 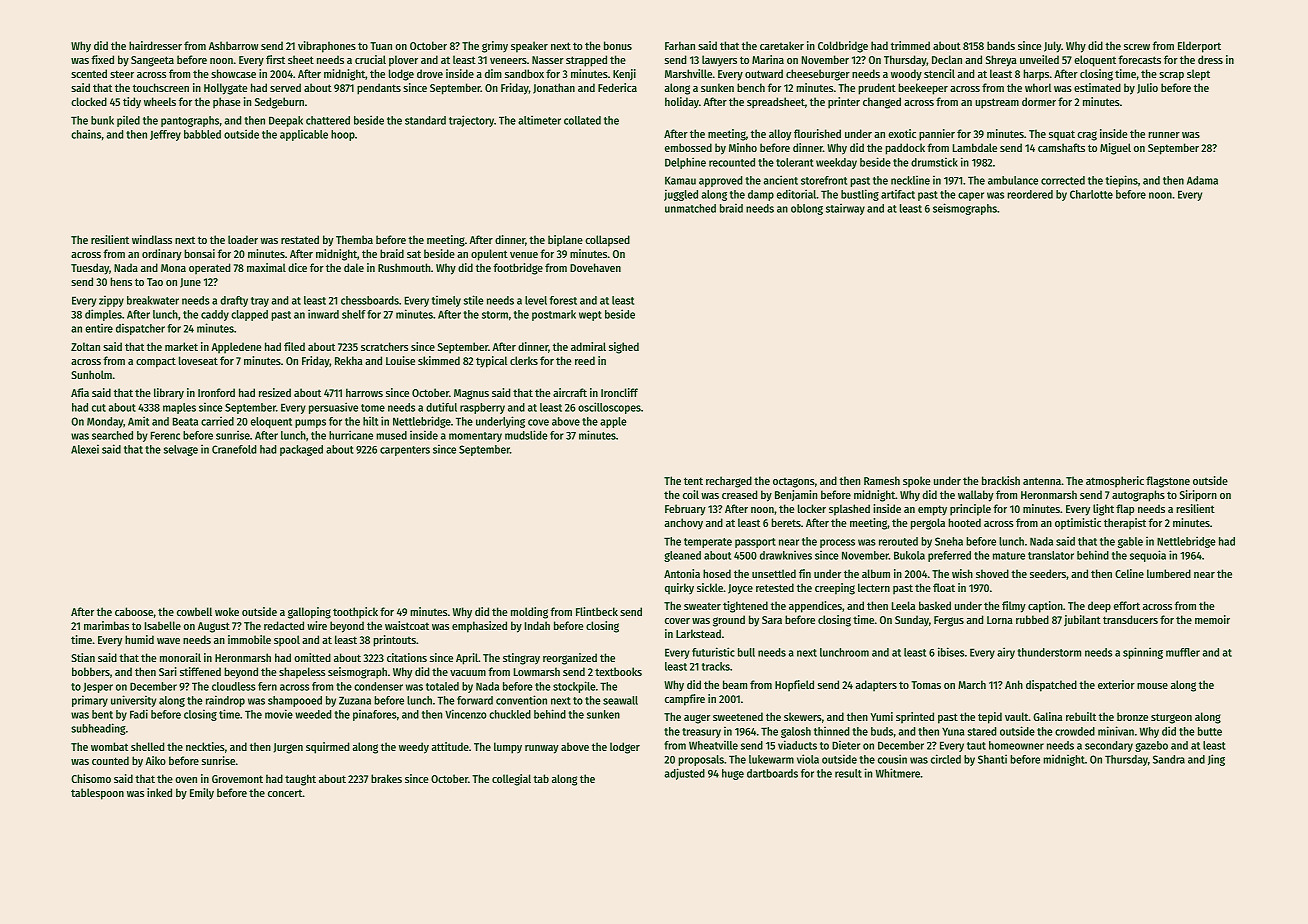 I want to click on admiral, so click(x=588, y=346).
